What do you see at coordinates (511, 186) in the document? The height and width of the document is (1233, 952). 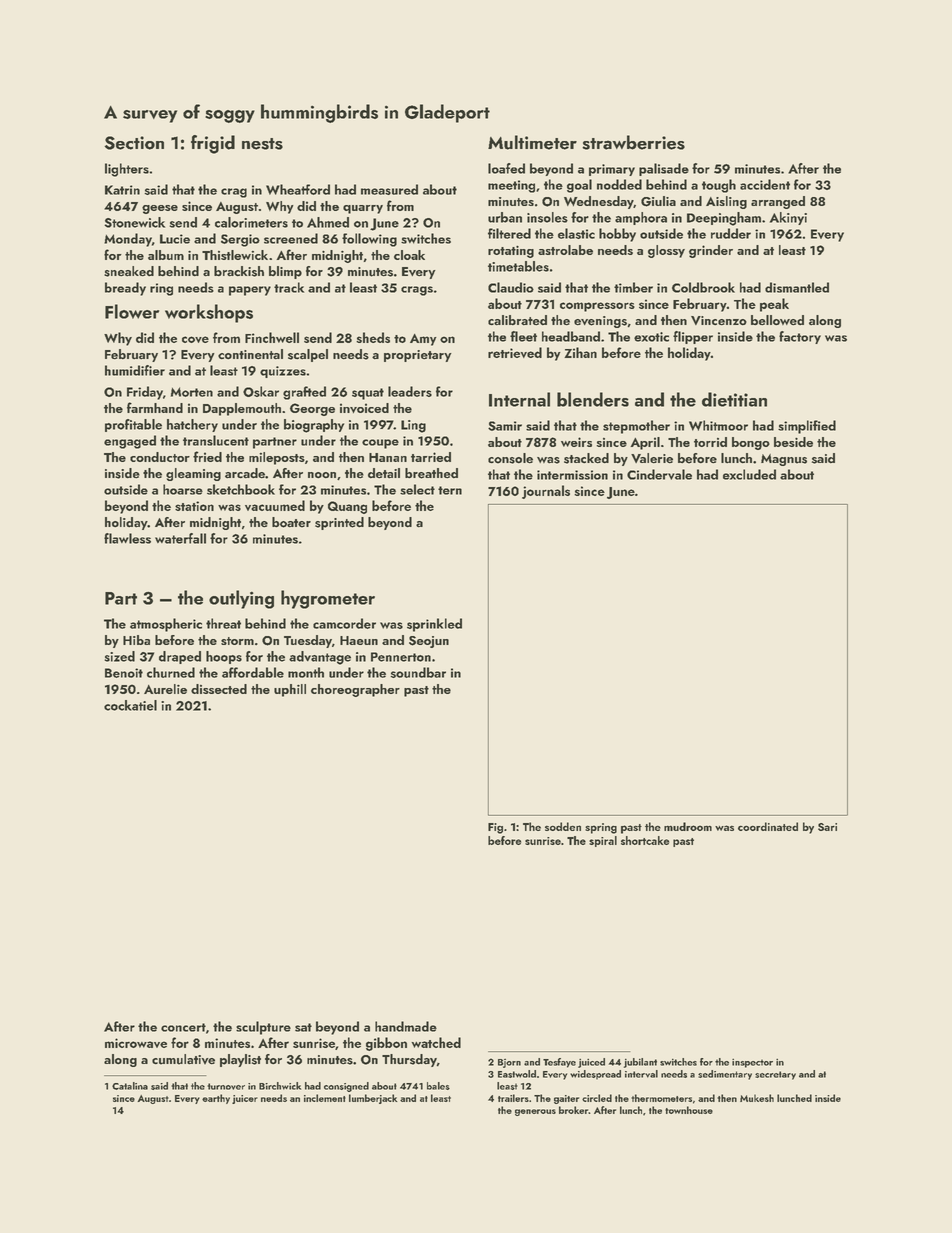 I see `meeting` at bounding box center [511, 186].
